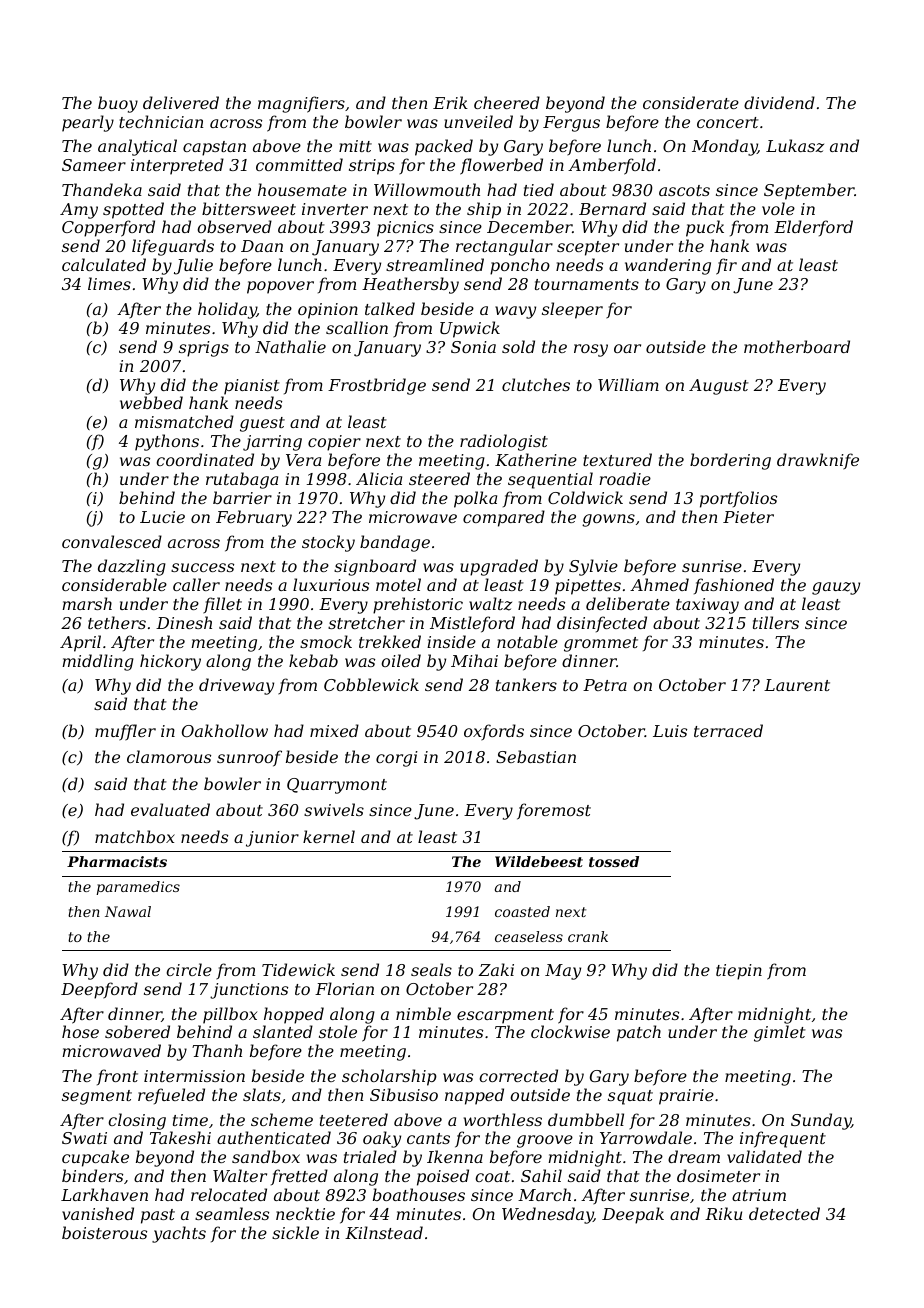 The image size is (924, 1308). Describe the element at coordinates (79, 211) in the document. I see `Amy` at that location.
